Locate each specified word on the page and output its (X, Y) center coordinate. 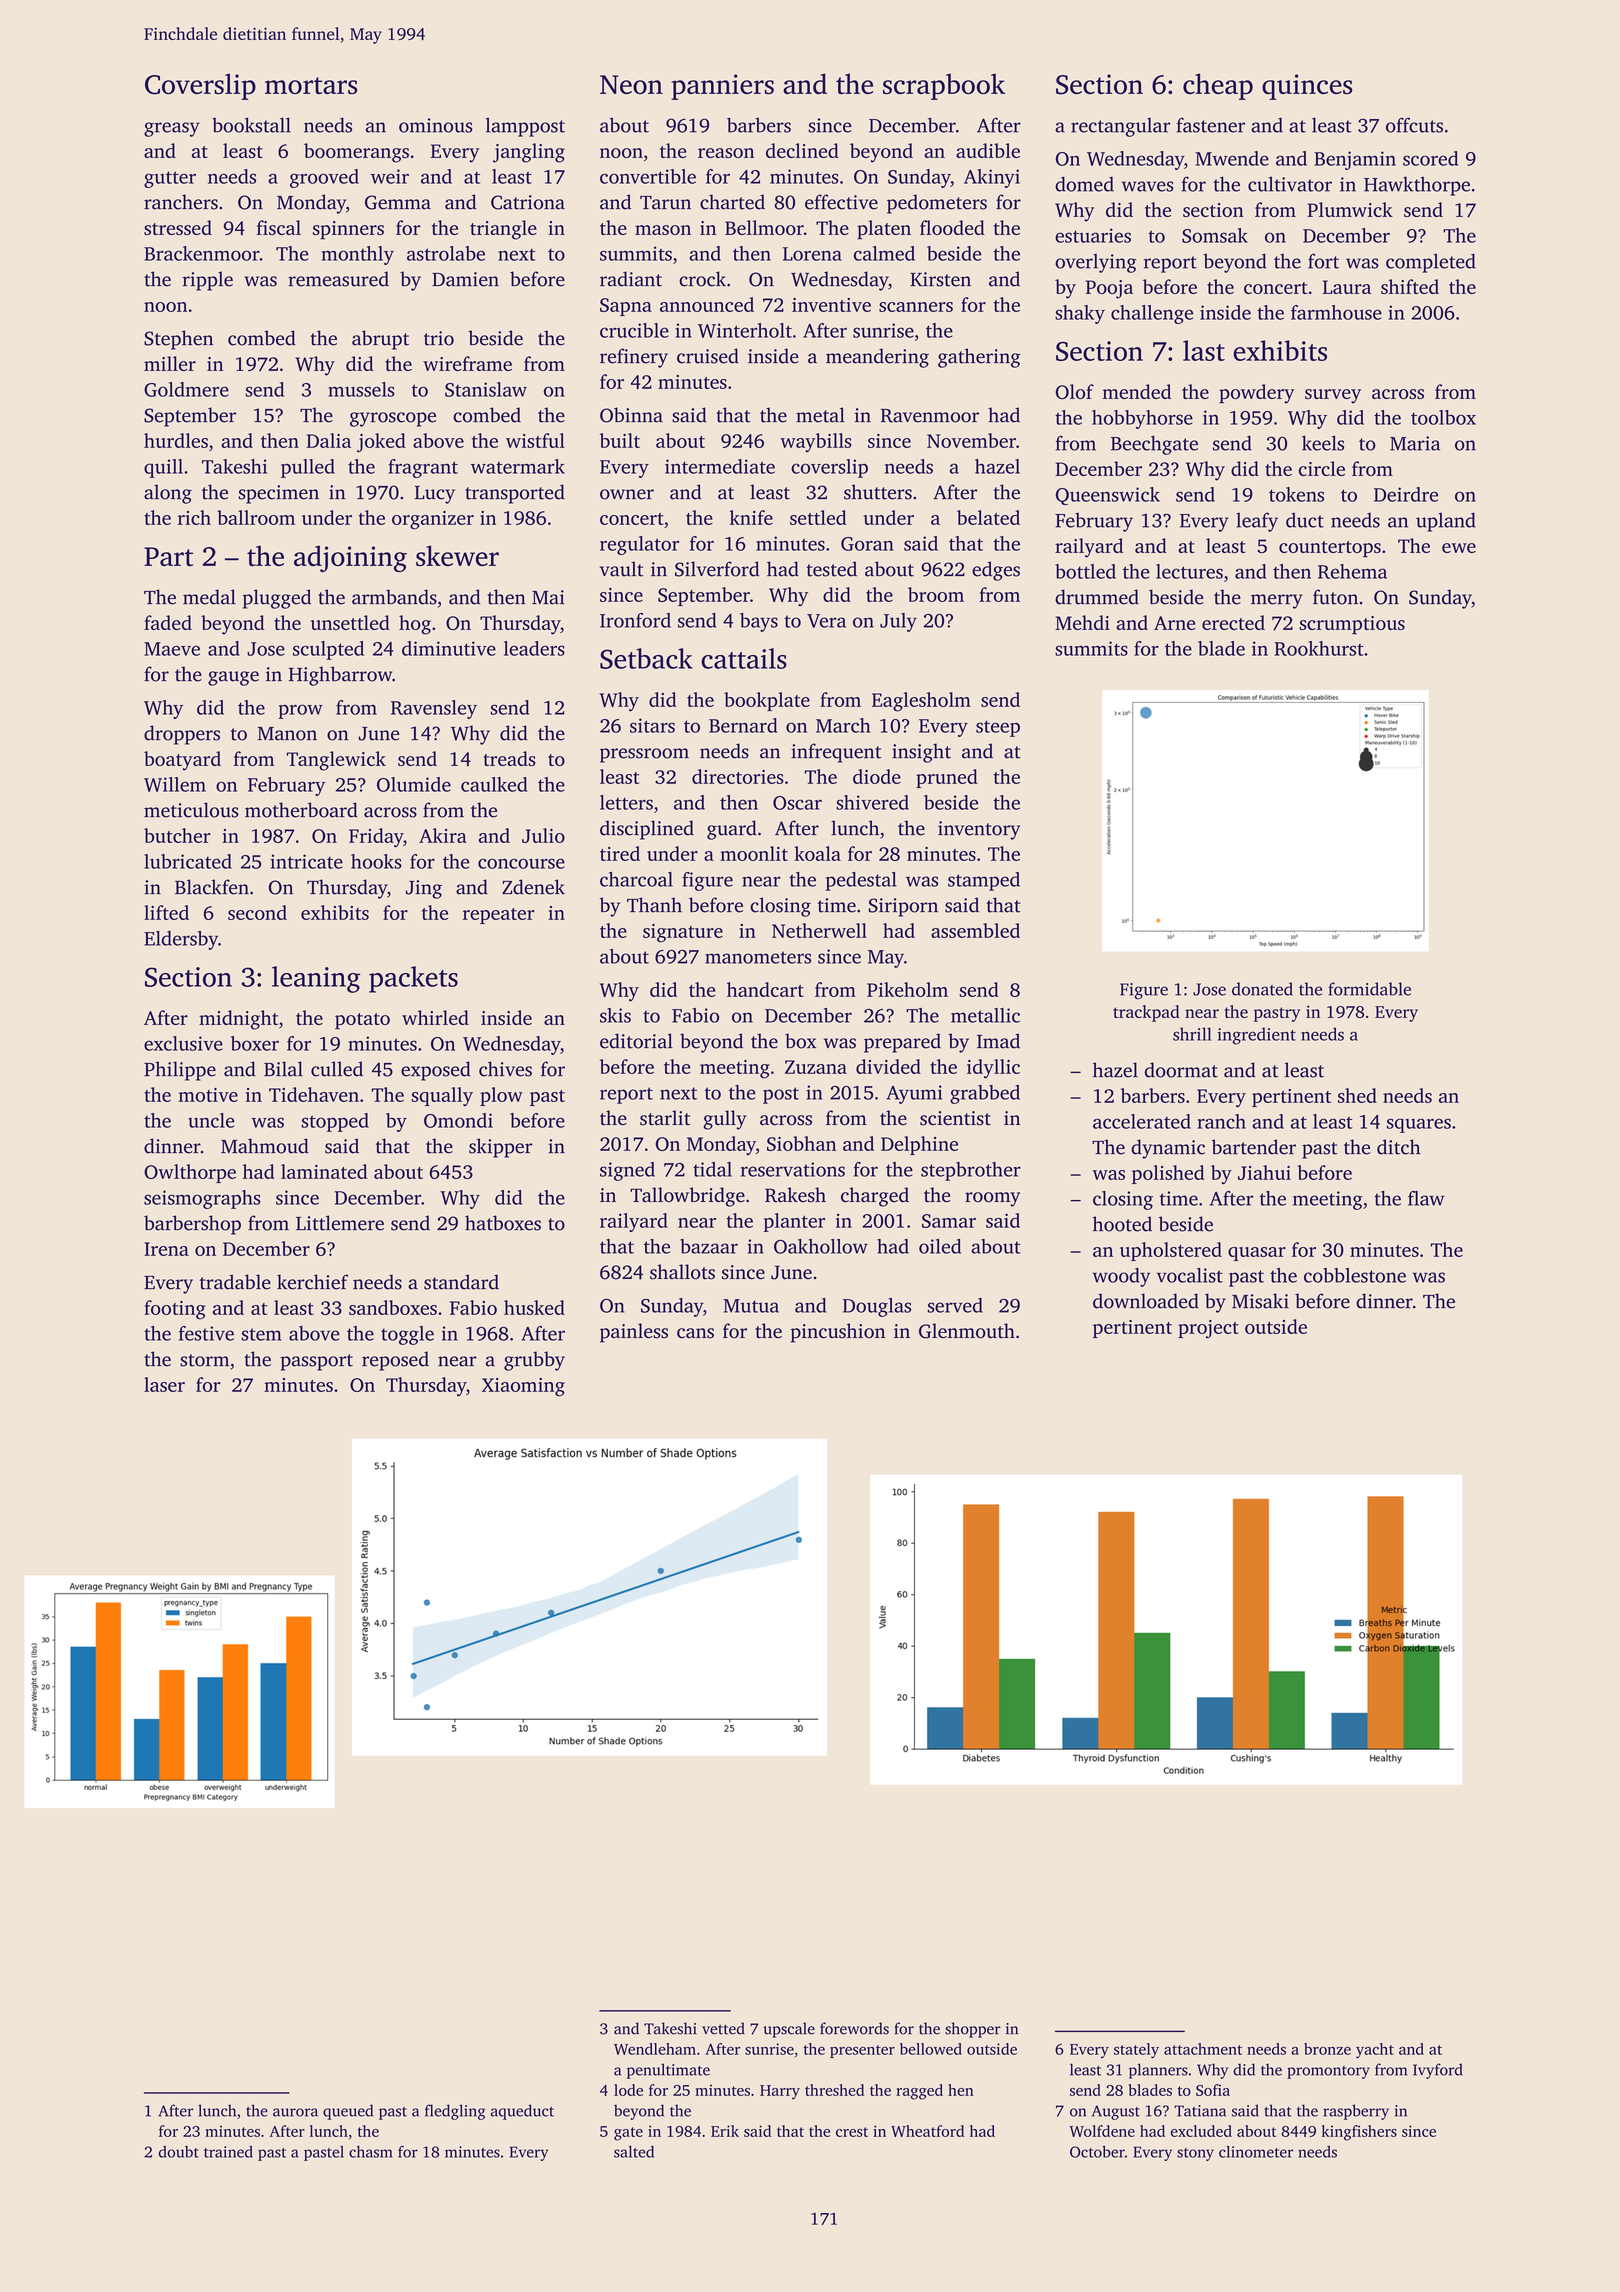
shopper (973, 2030)
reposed (395, 1361)
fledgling (455, 2112)
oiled (940, 1246)
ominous (436, 125)
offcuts (1414, 125)
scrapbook (944, 86)
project (1208, 1329)
